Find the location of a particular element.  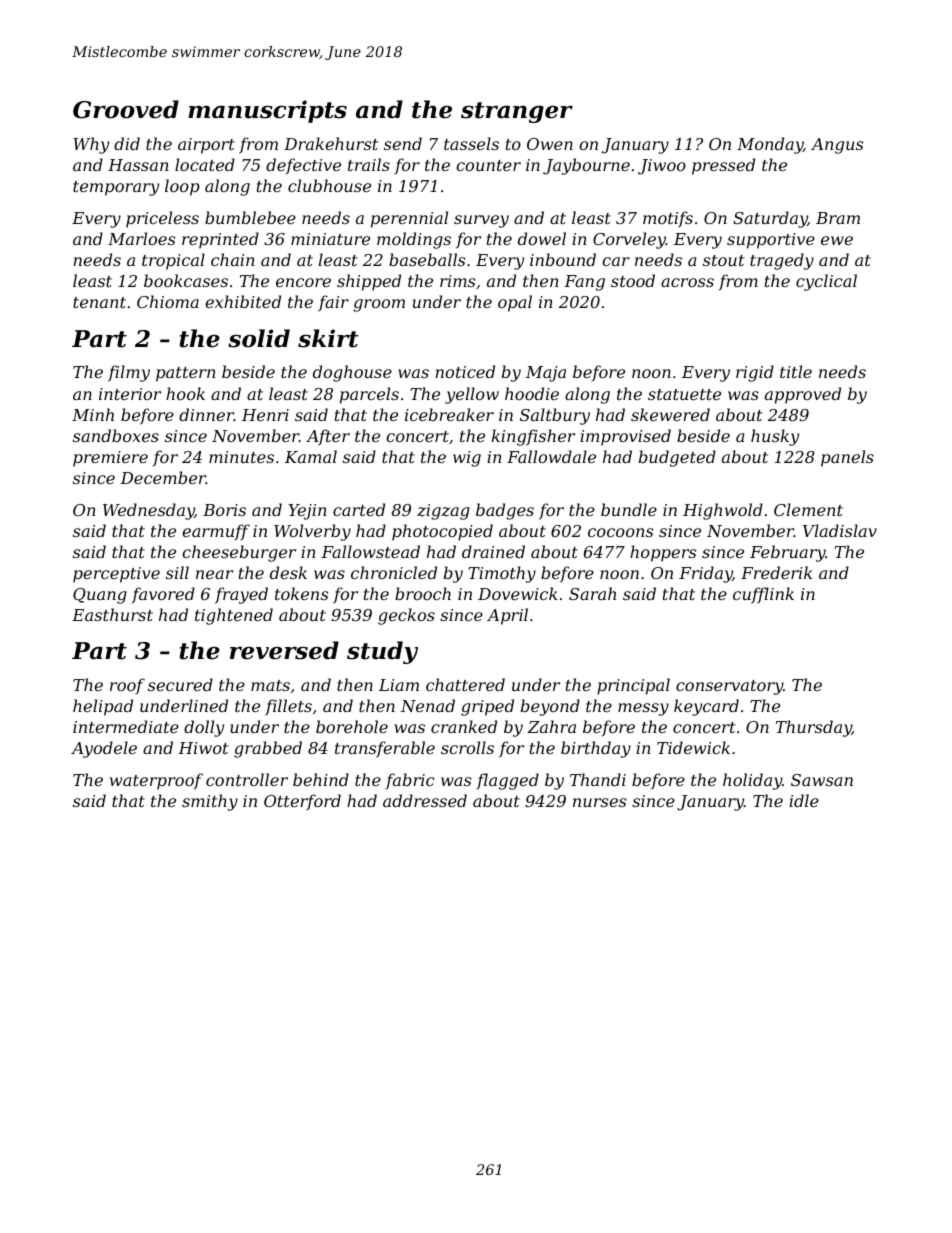

budgeted is located at coordinates (677, 458).
